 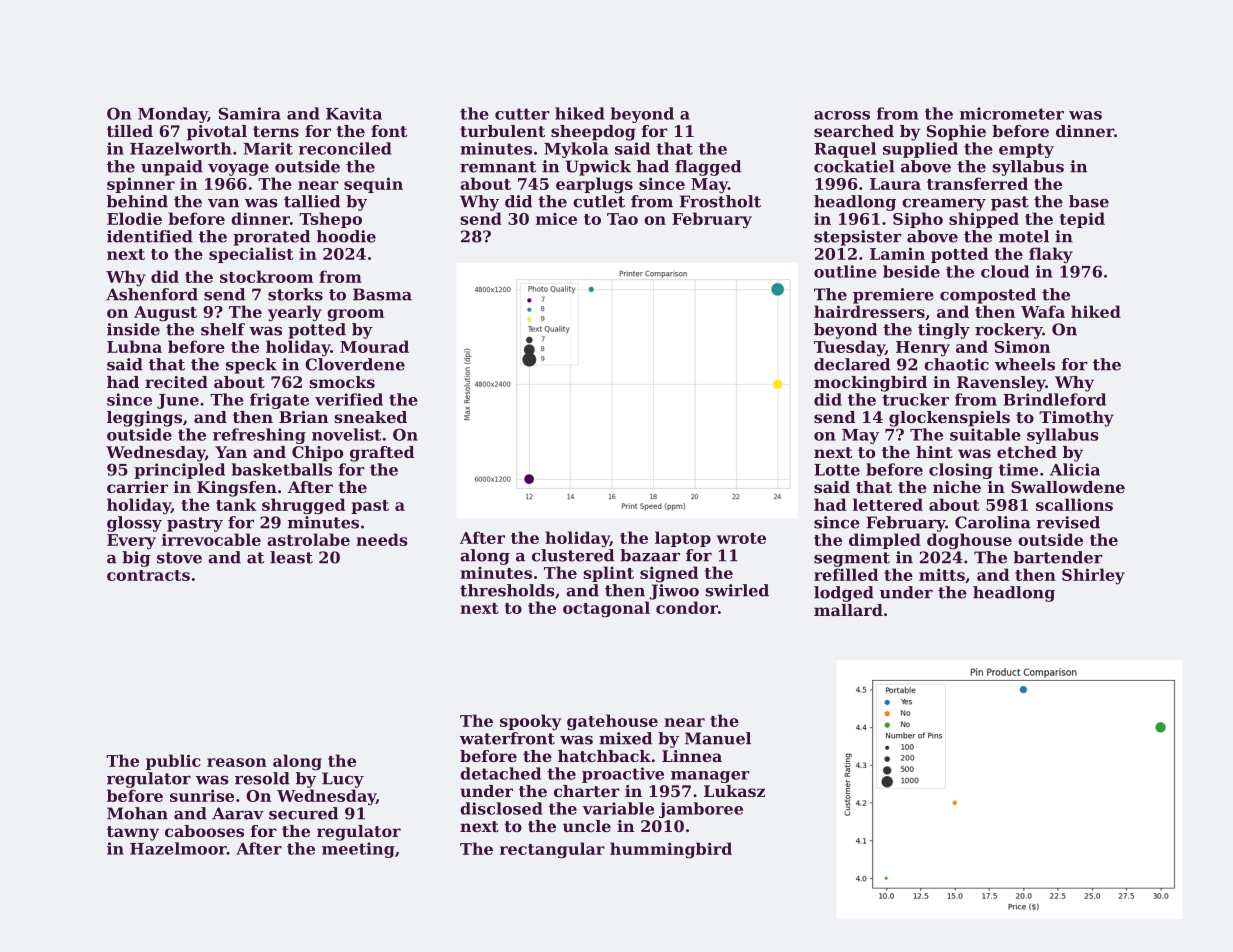 What do you see at coordinates (1089, 201) in the screenshot?
I see `base` at bounding box center [1089, 201].
